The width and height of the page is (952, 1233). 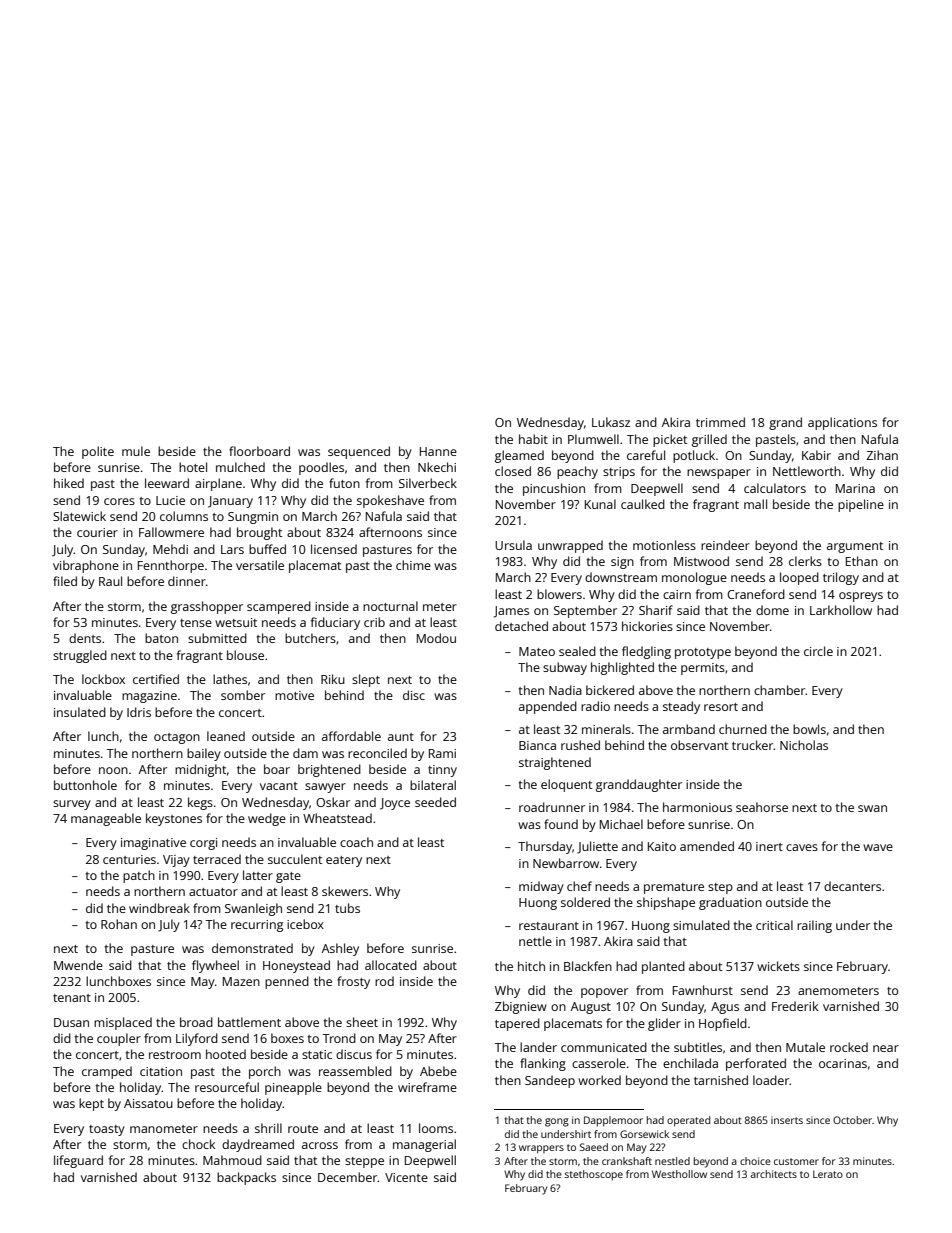 What do you see at coordinates (725, 545) in the page?
I see `reindeer` at bounding box center [725, 545].
